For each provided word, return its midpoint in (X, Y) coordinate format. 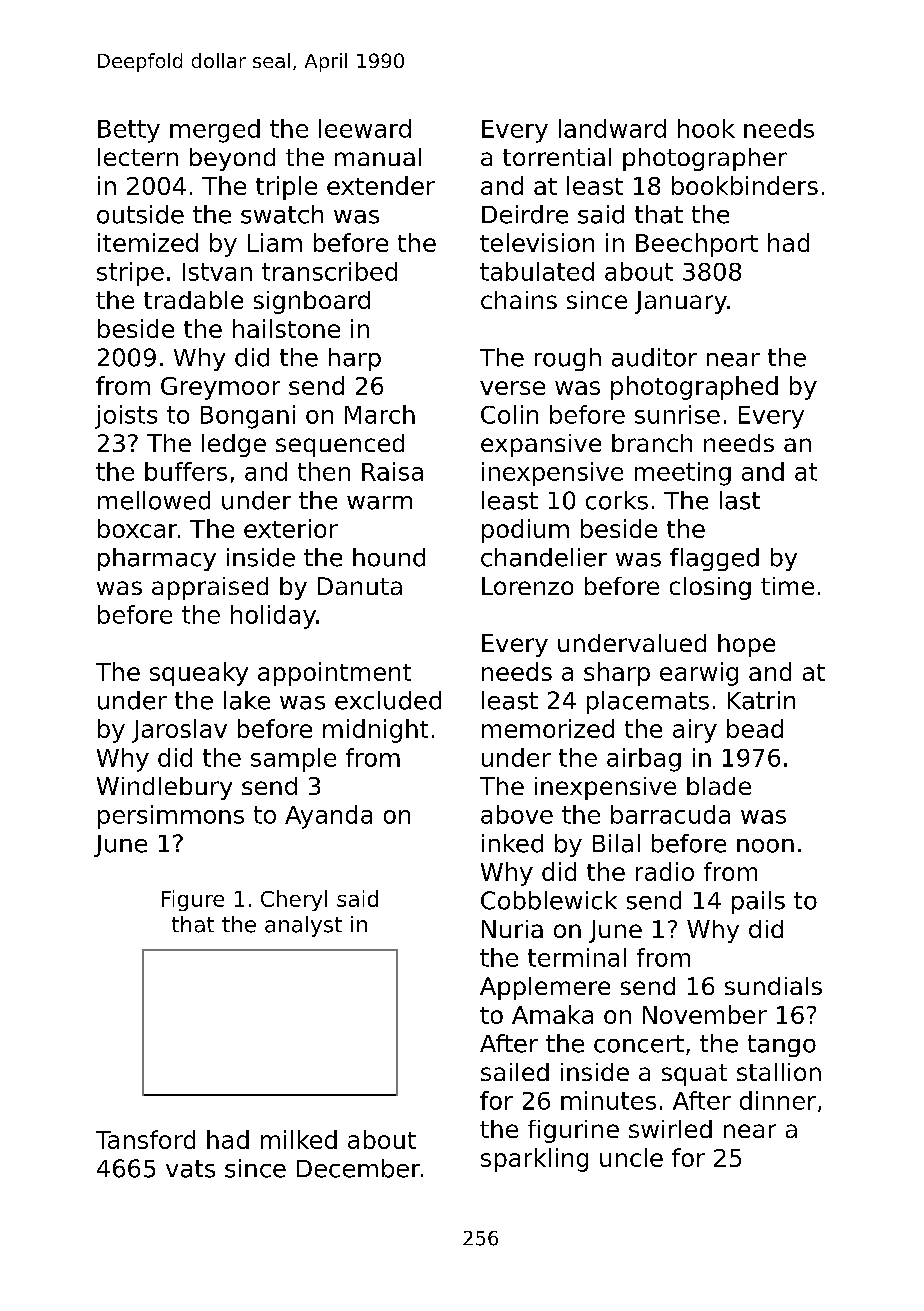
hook (706, 128)
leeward (365, 128)
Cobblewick (549, 900)
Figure (193, 900)
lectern (138, 157)
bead (755, 728)
